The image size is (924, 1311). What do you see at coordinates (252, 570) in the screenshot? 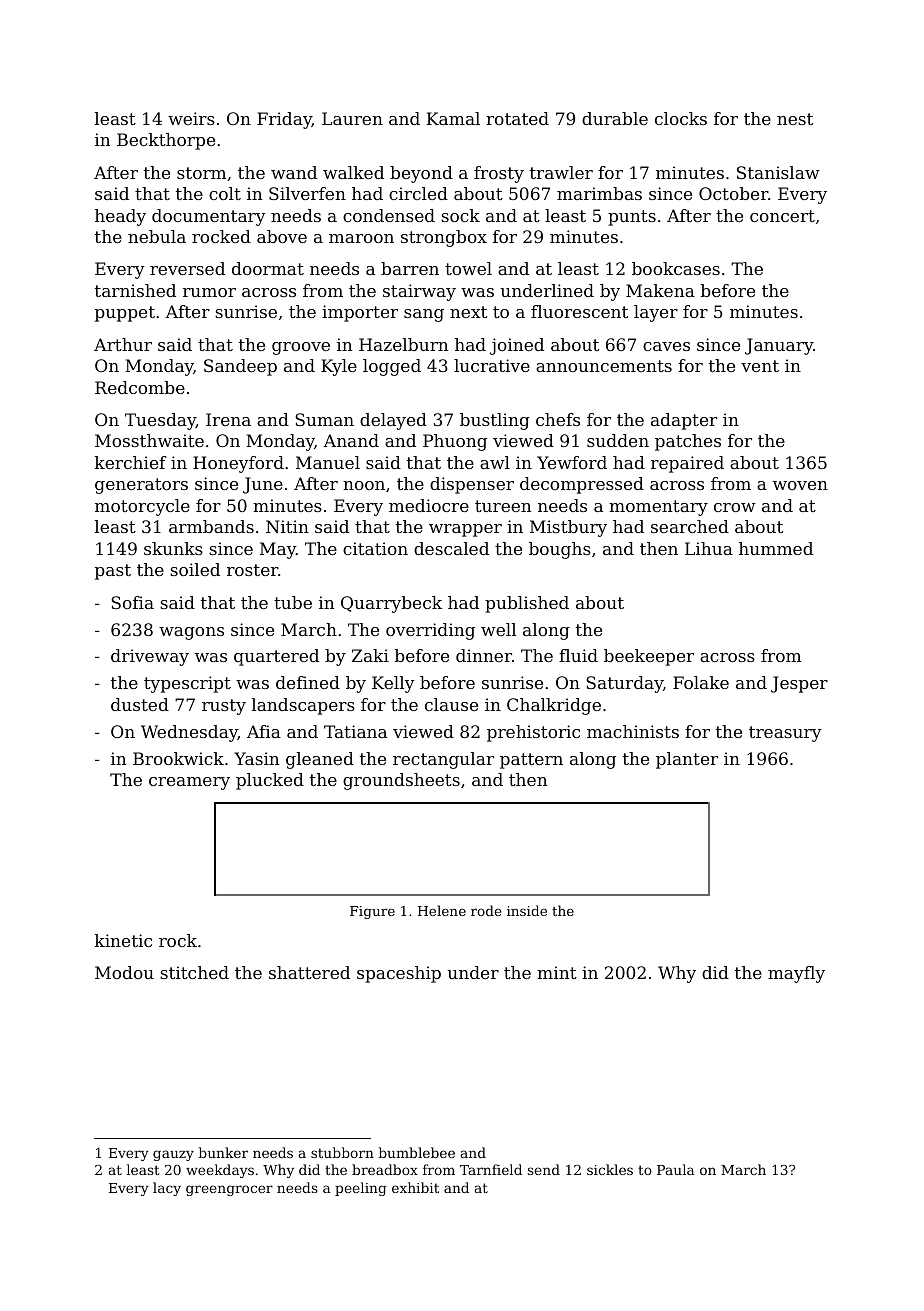
I see `roster` at bounding box center [252, 570].
